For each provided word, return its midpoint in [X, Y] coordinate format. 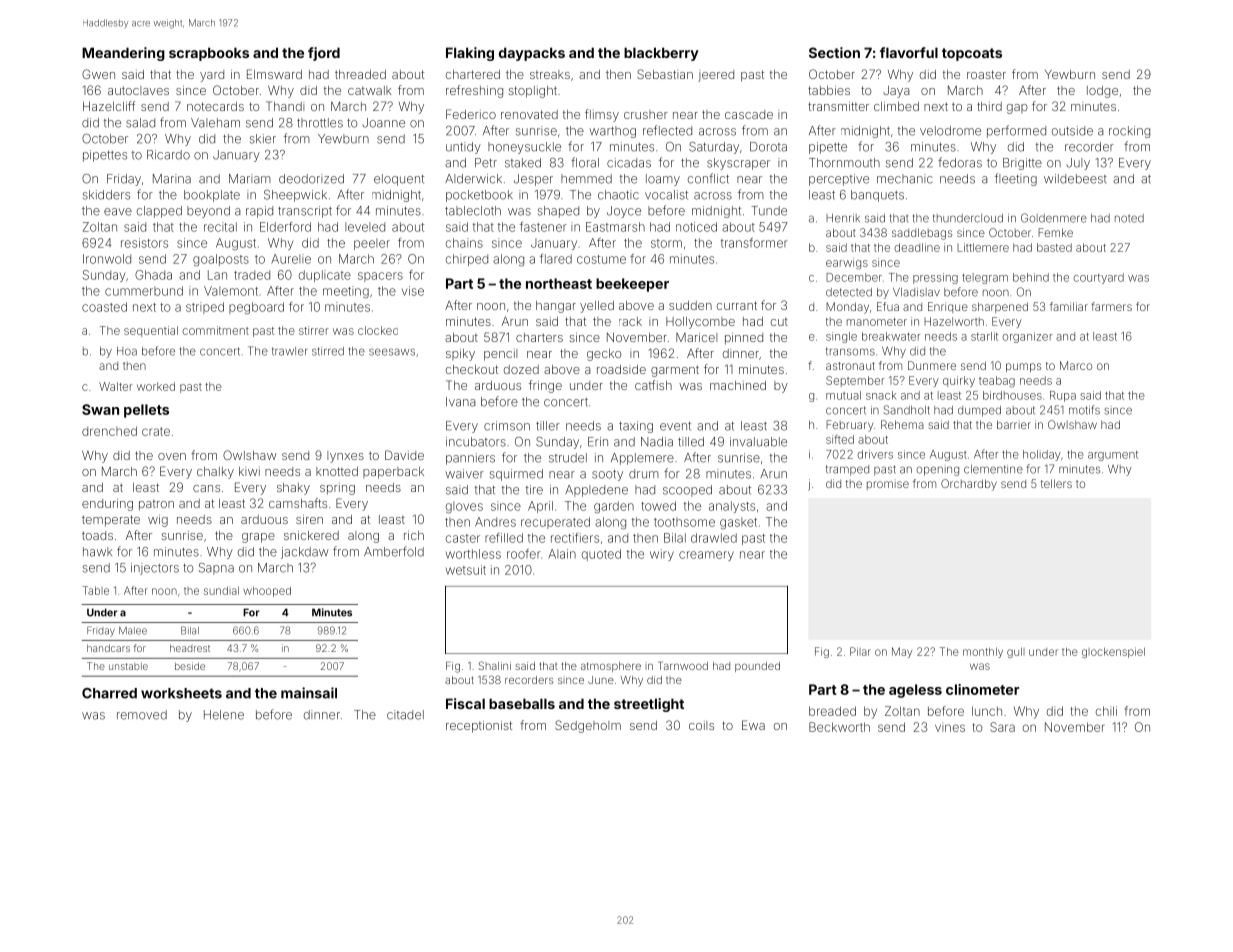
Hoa [127, 351]
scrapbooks [209, 54]
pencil [500, 355]
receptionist [479, 727]
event [675, 426]
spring [337, 489]
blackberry [661, 54]
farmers [1111, 306]
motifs [1084, 410]
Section [834, 52]
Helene [224, 715]
